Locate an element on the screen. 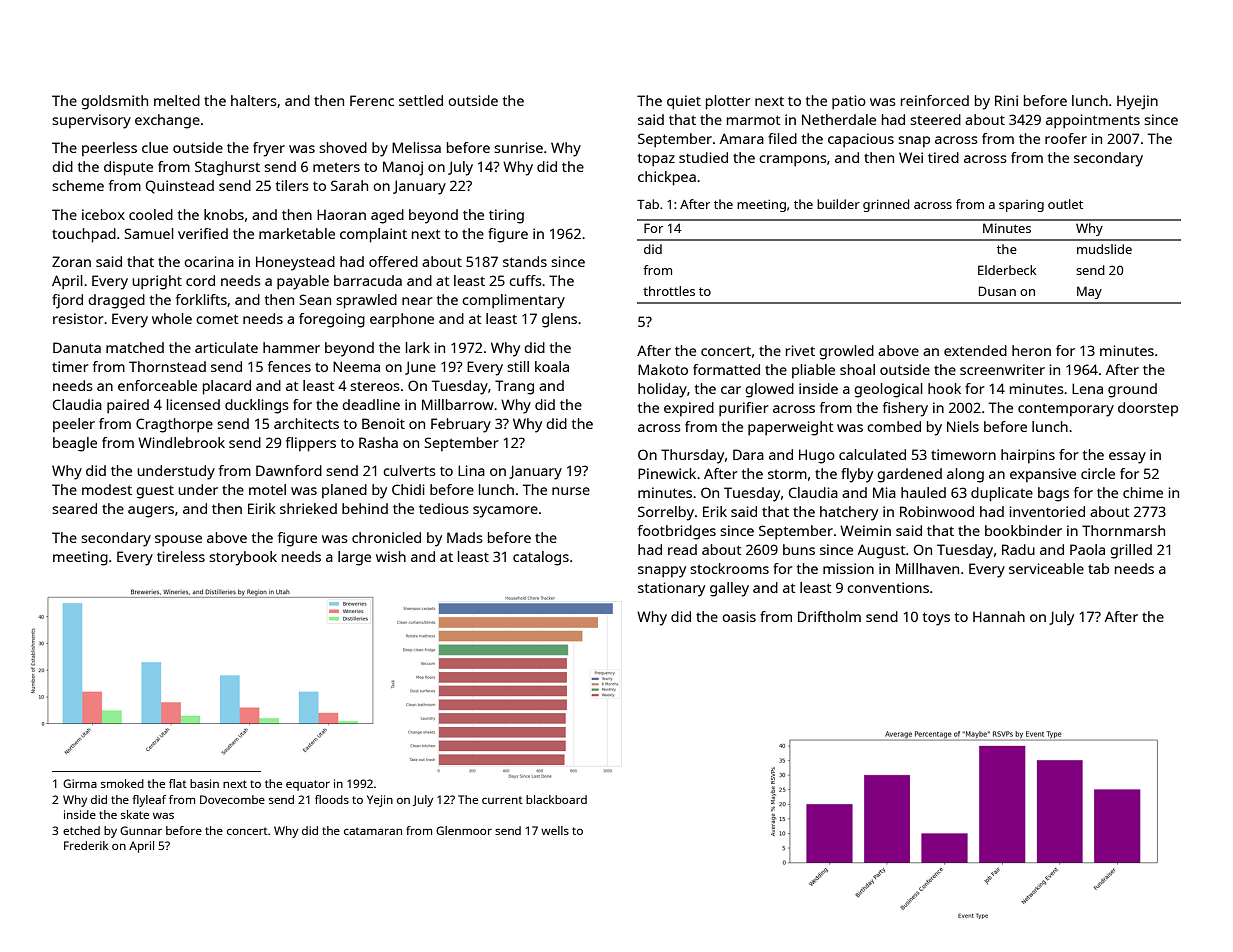 The width and height of the screenshot is (1233, 952). blackboard is located at coordinates (556, 799).
